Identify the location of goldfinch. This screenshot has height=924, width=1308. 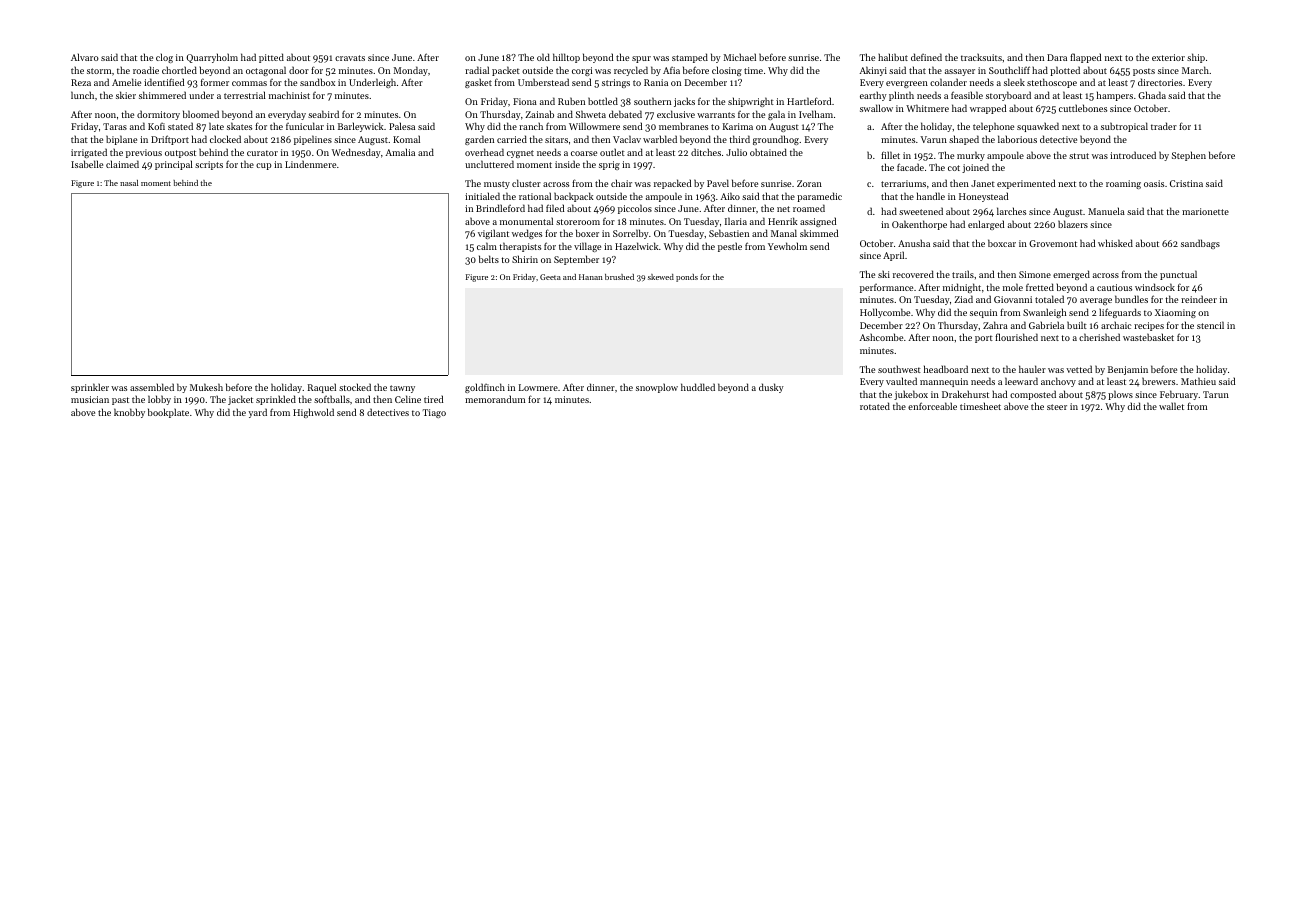
(485, 388).
